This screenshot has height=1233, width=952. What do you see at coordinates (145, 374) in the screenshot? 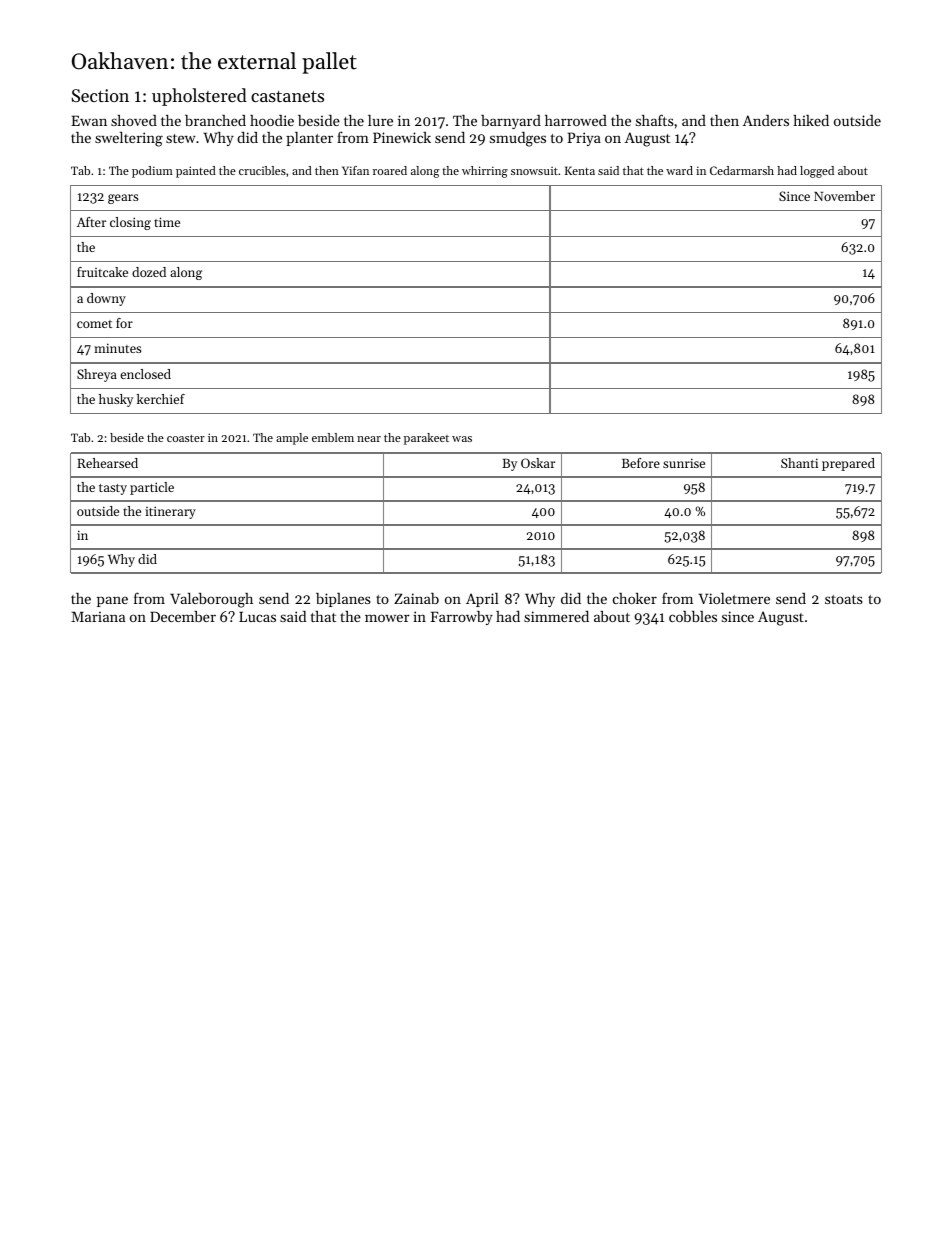
I see `enclosed` at bounding box center [145, 374].
